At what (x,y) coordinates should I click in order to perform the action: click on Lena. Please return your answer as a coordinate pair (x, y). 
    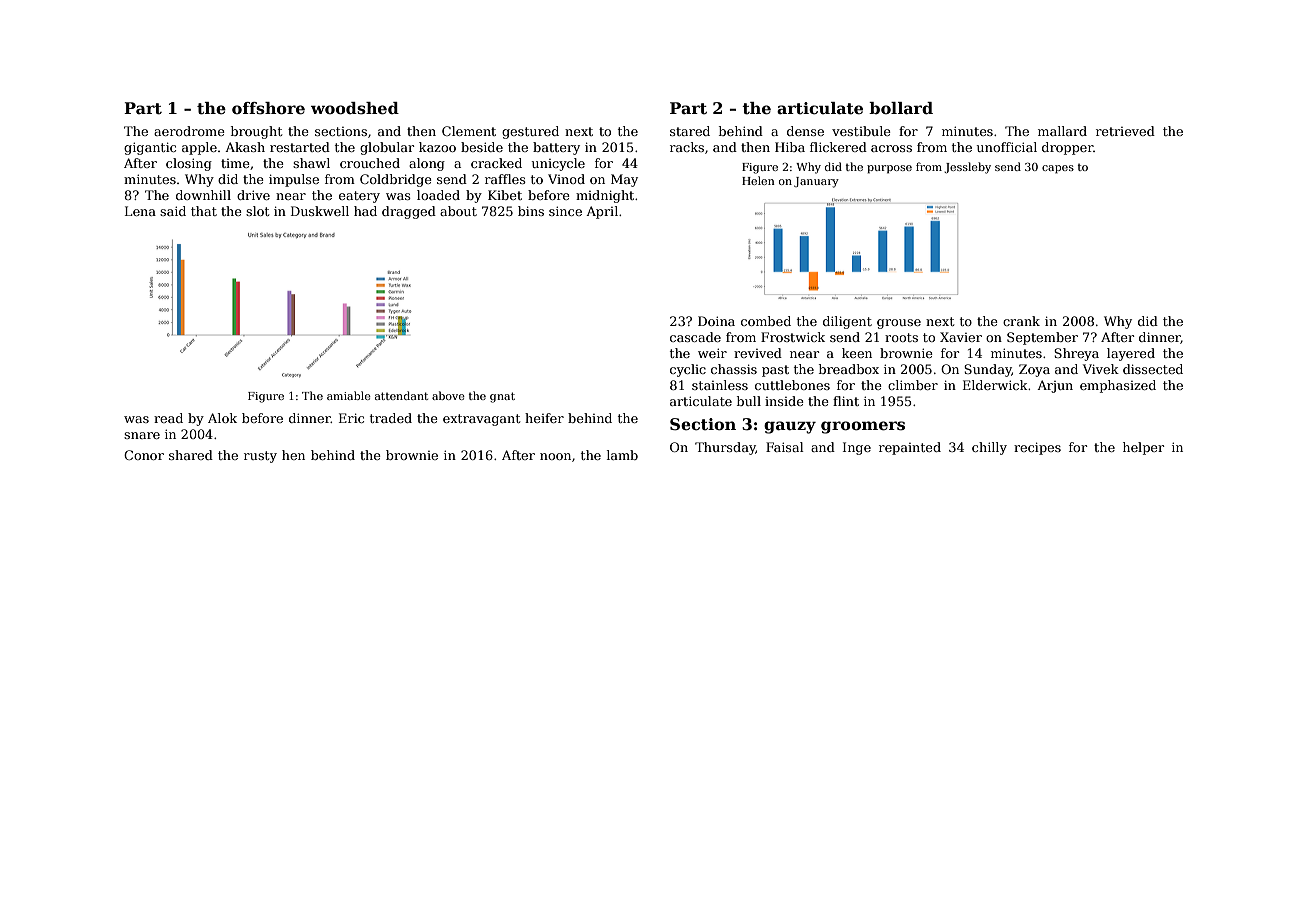
    Looking at the image, I should click on (140, 211).
